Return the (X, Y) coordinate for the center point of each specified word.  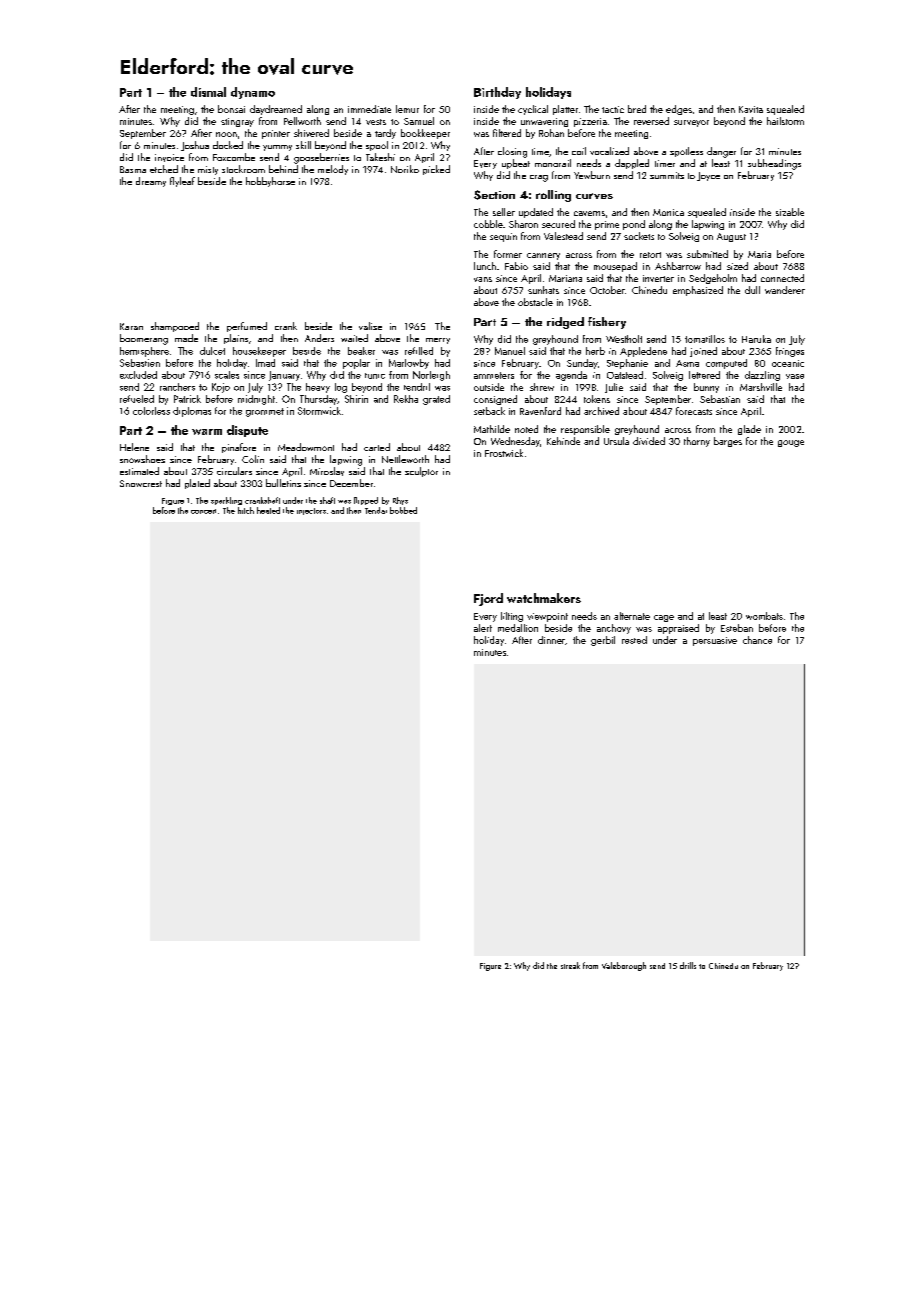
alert (483, 628)
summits (667, 175)
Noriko (405, 169)
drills (688, 965)
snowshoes (142, 459)
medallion (518, 628)
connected (782, 278)
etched (164, 169)
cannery (543, 256)
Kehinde (563, 441)
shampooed (175, 327)
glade (749, 430)
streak (570, 965)
